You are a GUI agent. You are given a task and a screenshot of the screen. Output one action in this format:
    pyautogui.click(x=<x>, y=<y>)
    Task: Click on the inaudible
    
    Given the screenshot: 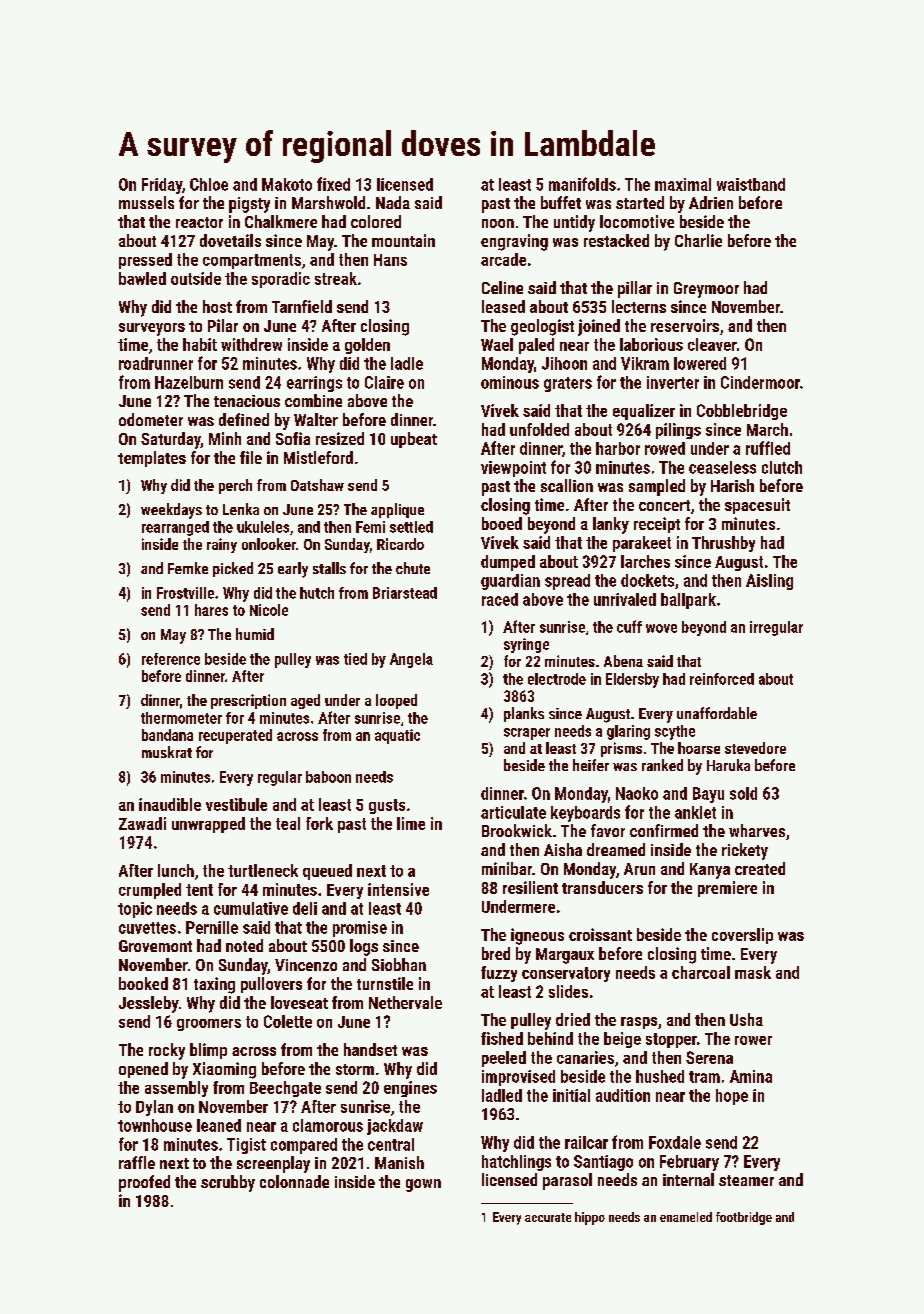 What is the action you would take?
    pyautogui.click(x=170, y=804)
